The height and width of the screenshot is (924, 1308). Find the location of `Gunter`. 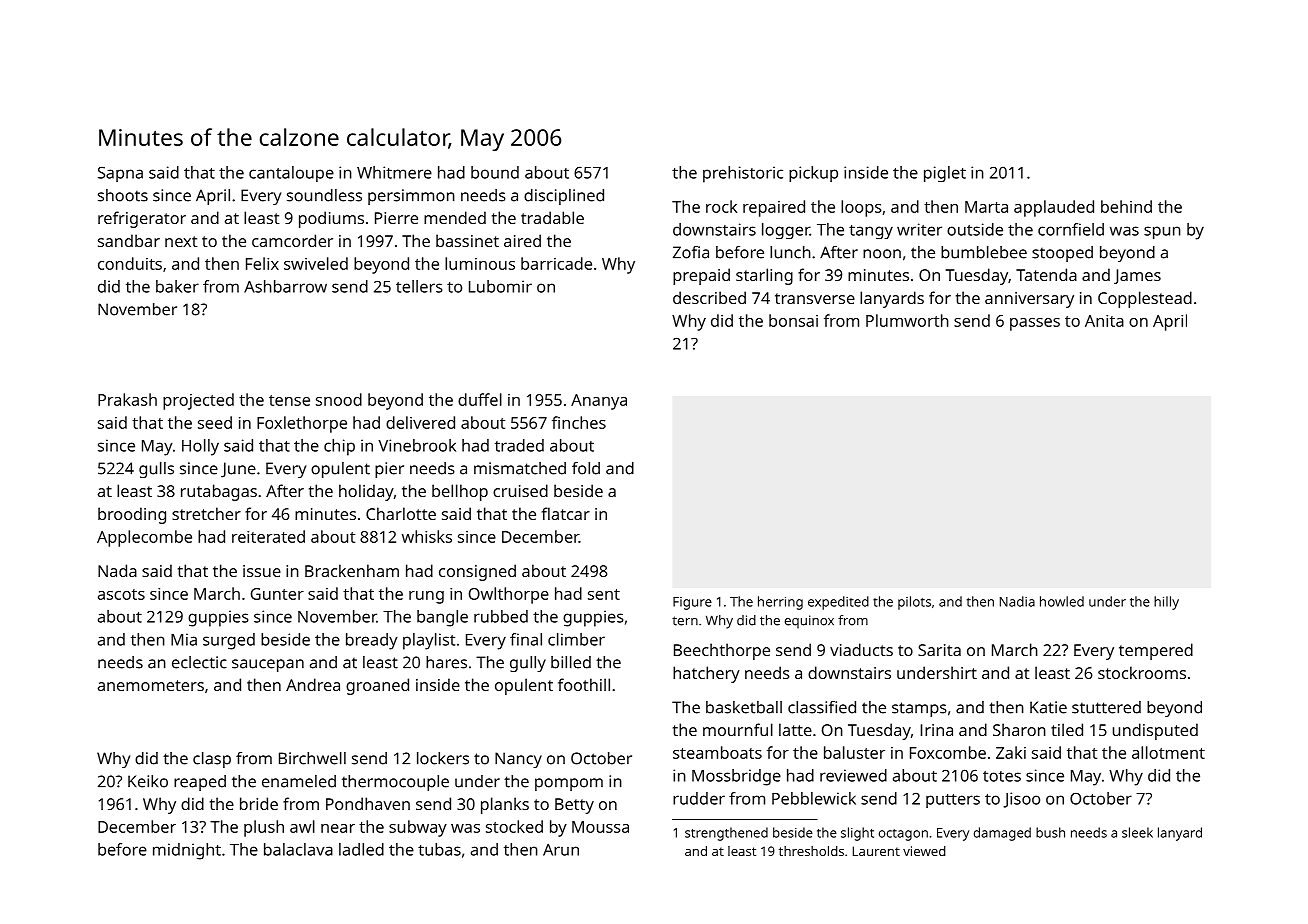

Gunter is located at coordinates (277, 594).
